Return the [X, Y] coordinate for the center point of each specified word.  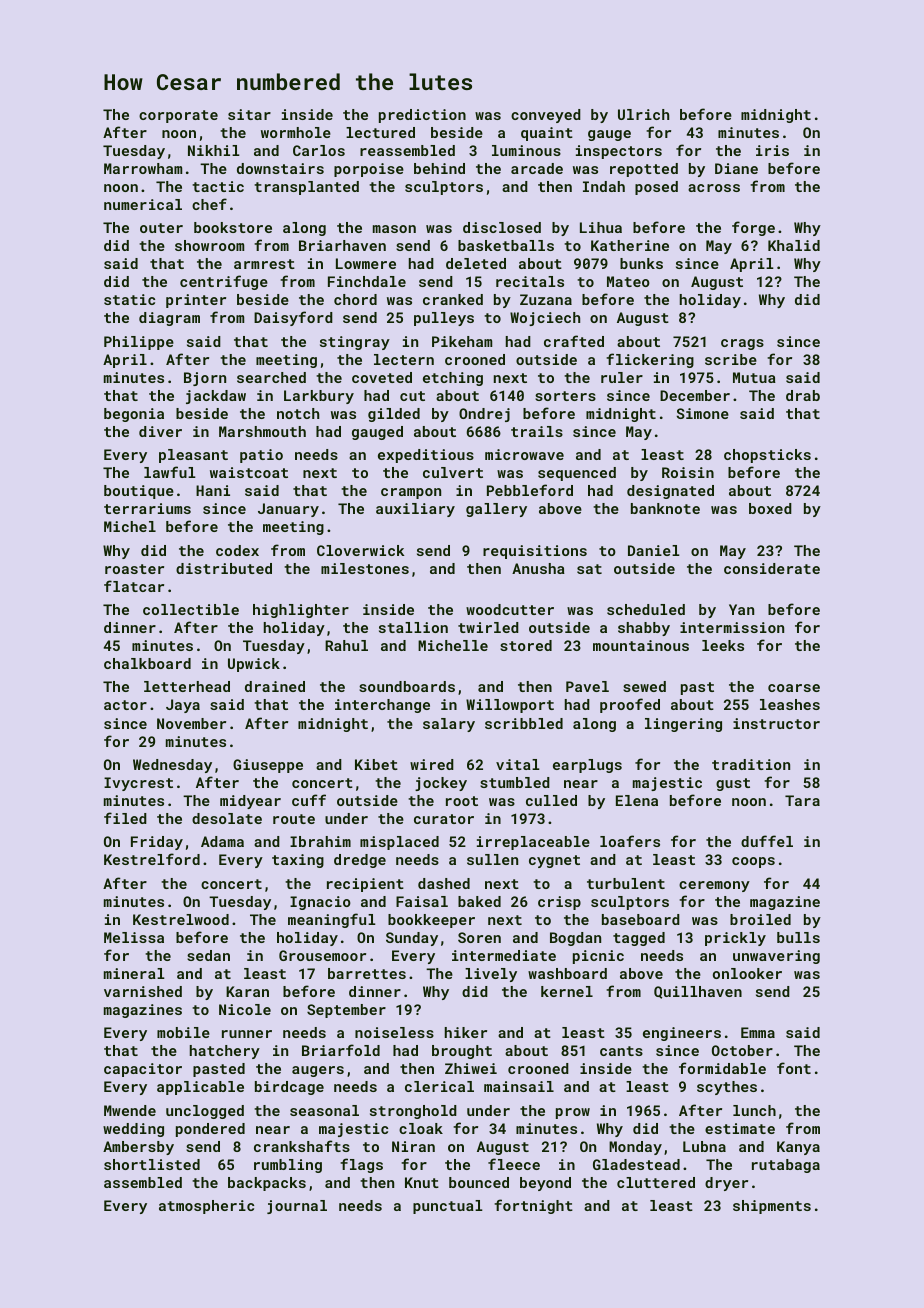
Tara [802, 800]
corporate [178, 116]
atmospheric [206, 1207]
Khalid [794, 245]
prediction [422, 116]
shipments [772, 1207]
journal [297, 1207]
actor [125, 705]
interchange [382, 706]
